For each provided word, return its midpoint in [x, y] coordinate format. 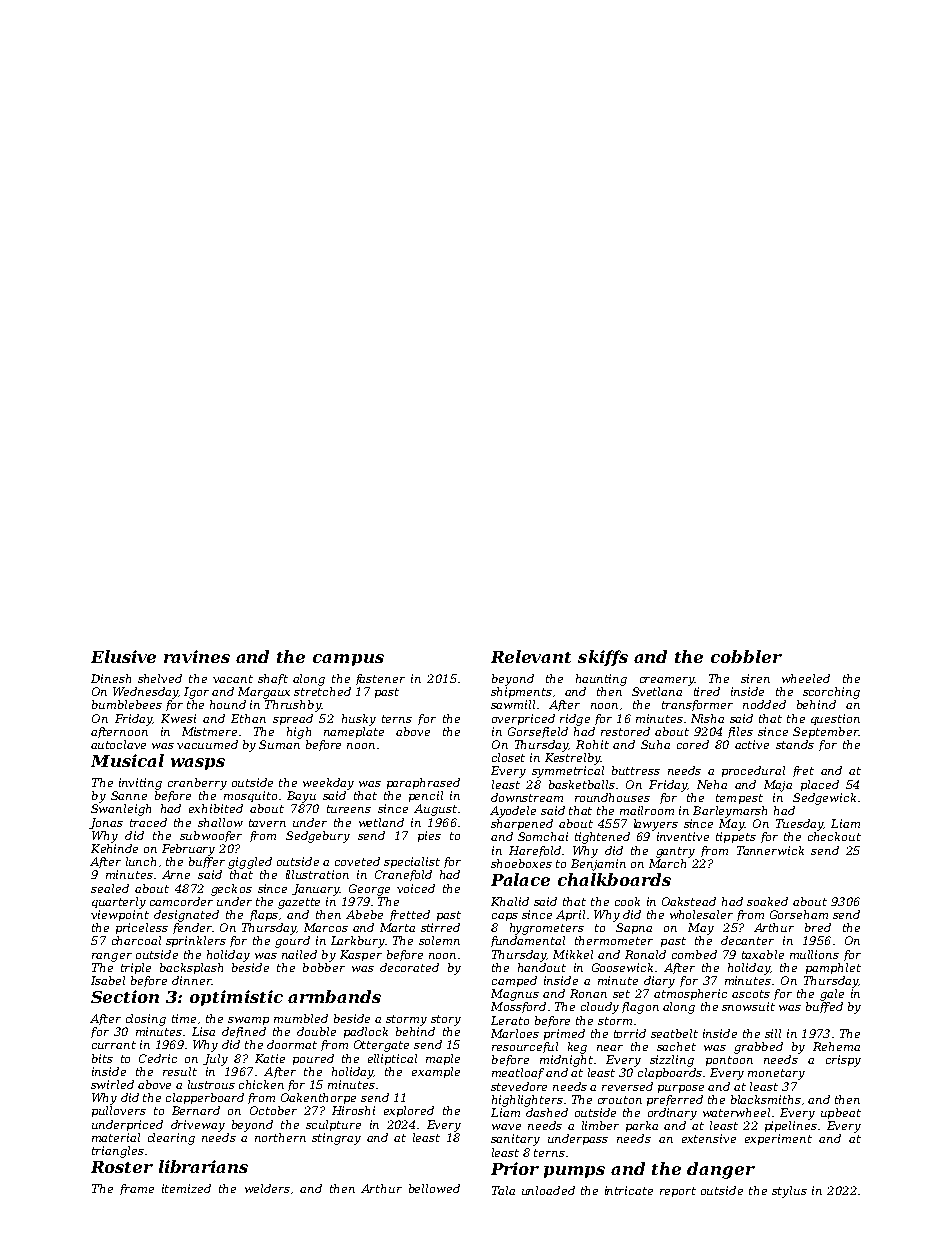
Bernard [196, 1110]
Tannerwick [770, 850]
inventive [683, 836]
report [678, 1192]
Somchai [543, 836]
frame [137, 1189]
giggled [250, 863]
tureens [349, 809]
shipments [521, 692]
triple [136, 968]
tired [707, 691]
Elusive [123, 656]
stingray [336, 1139]
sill [773, 1033]
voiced [416, 888]
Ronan [588, 993]
